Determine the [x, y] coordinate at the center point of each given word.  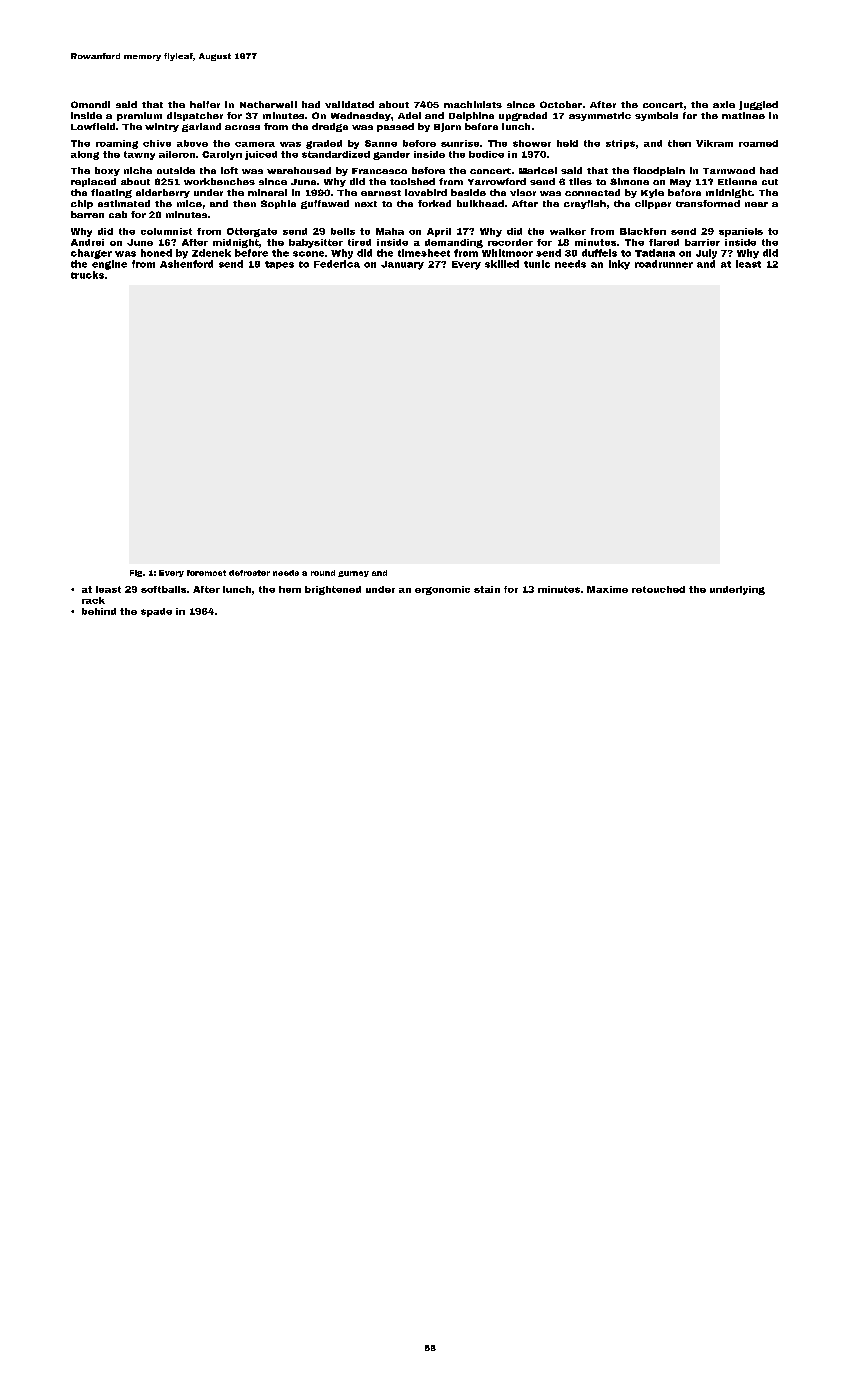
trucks [87, 275]
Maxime [607, 589]
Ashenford [186, 264]
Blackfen [643, 231]
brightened [333, 590]
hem [290, 589]
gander [391, 155]
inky [619, 265]
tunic [537, 264]
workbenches [219, 181]
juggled [758, 105]
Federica [337, 264]
